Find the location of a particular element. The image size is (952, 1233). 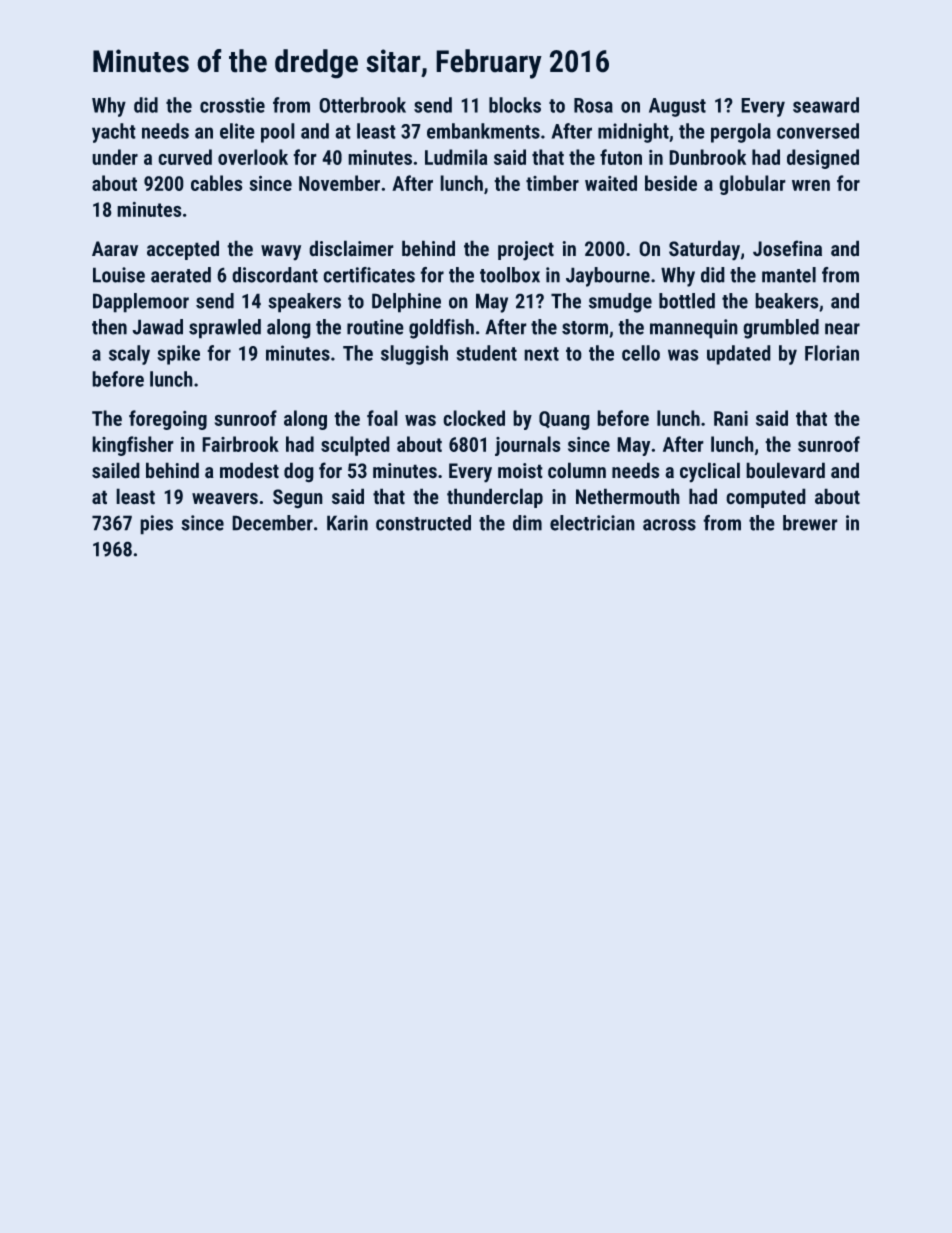

crosstie is located at coordinates (232, 105).
